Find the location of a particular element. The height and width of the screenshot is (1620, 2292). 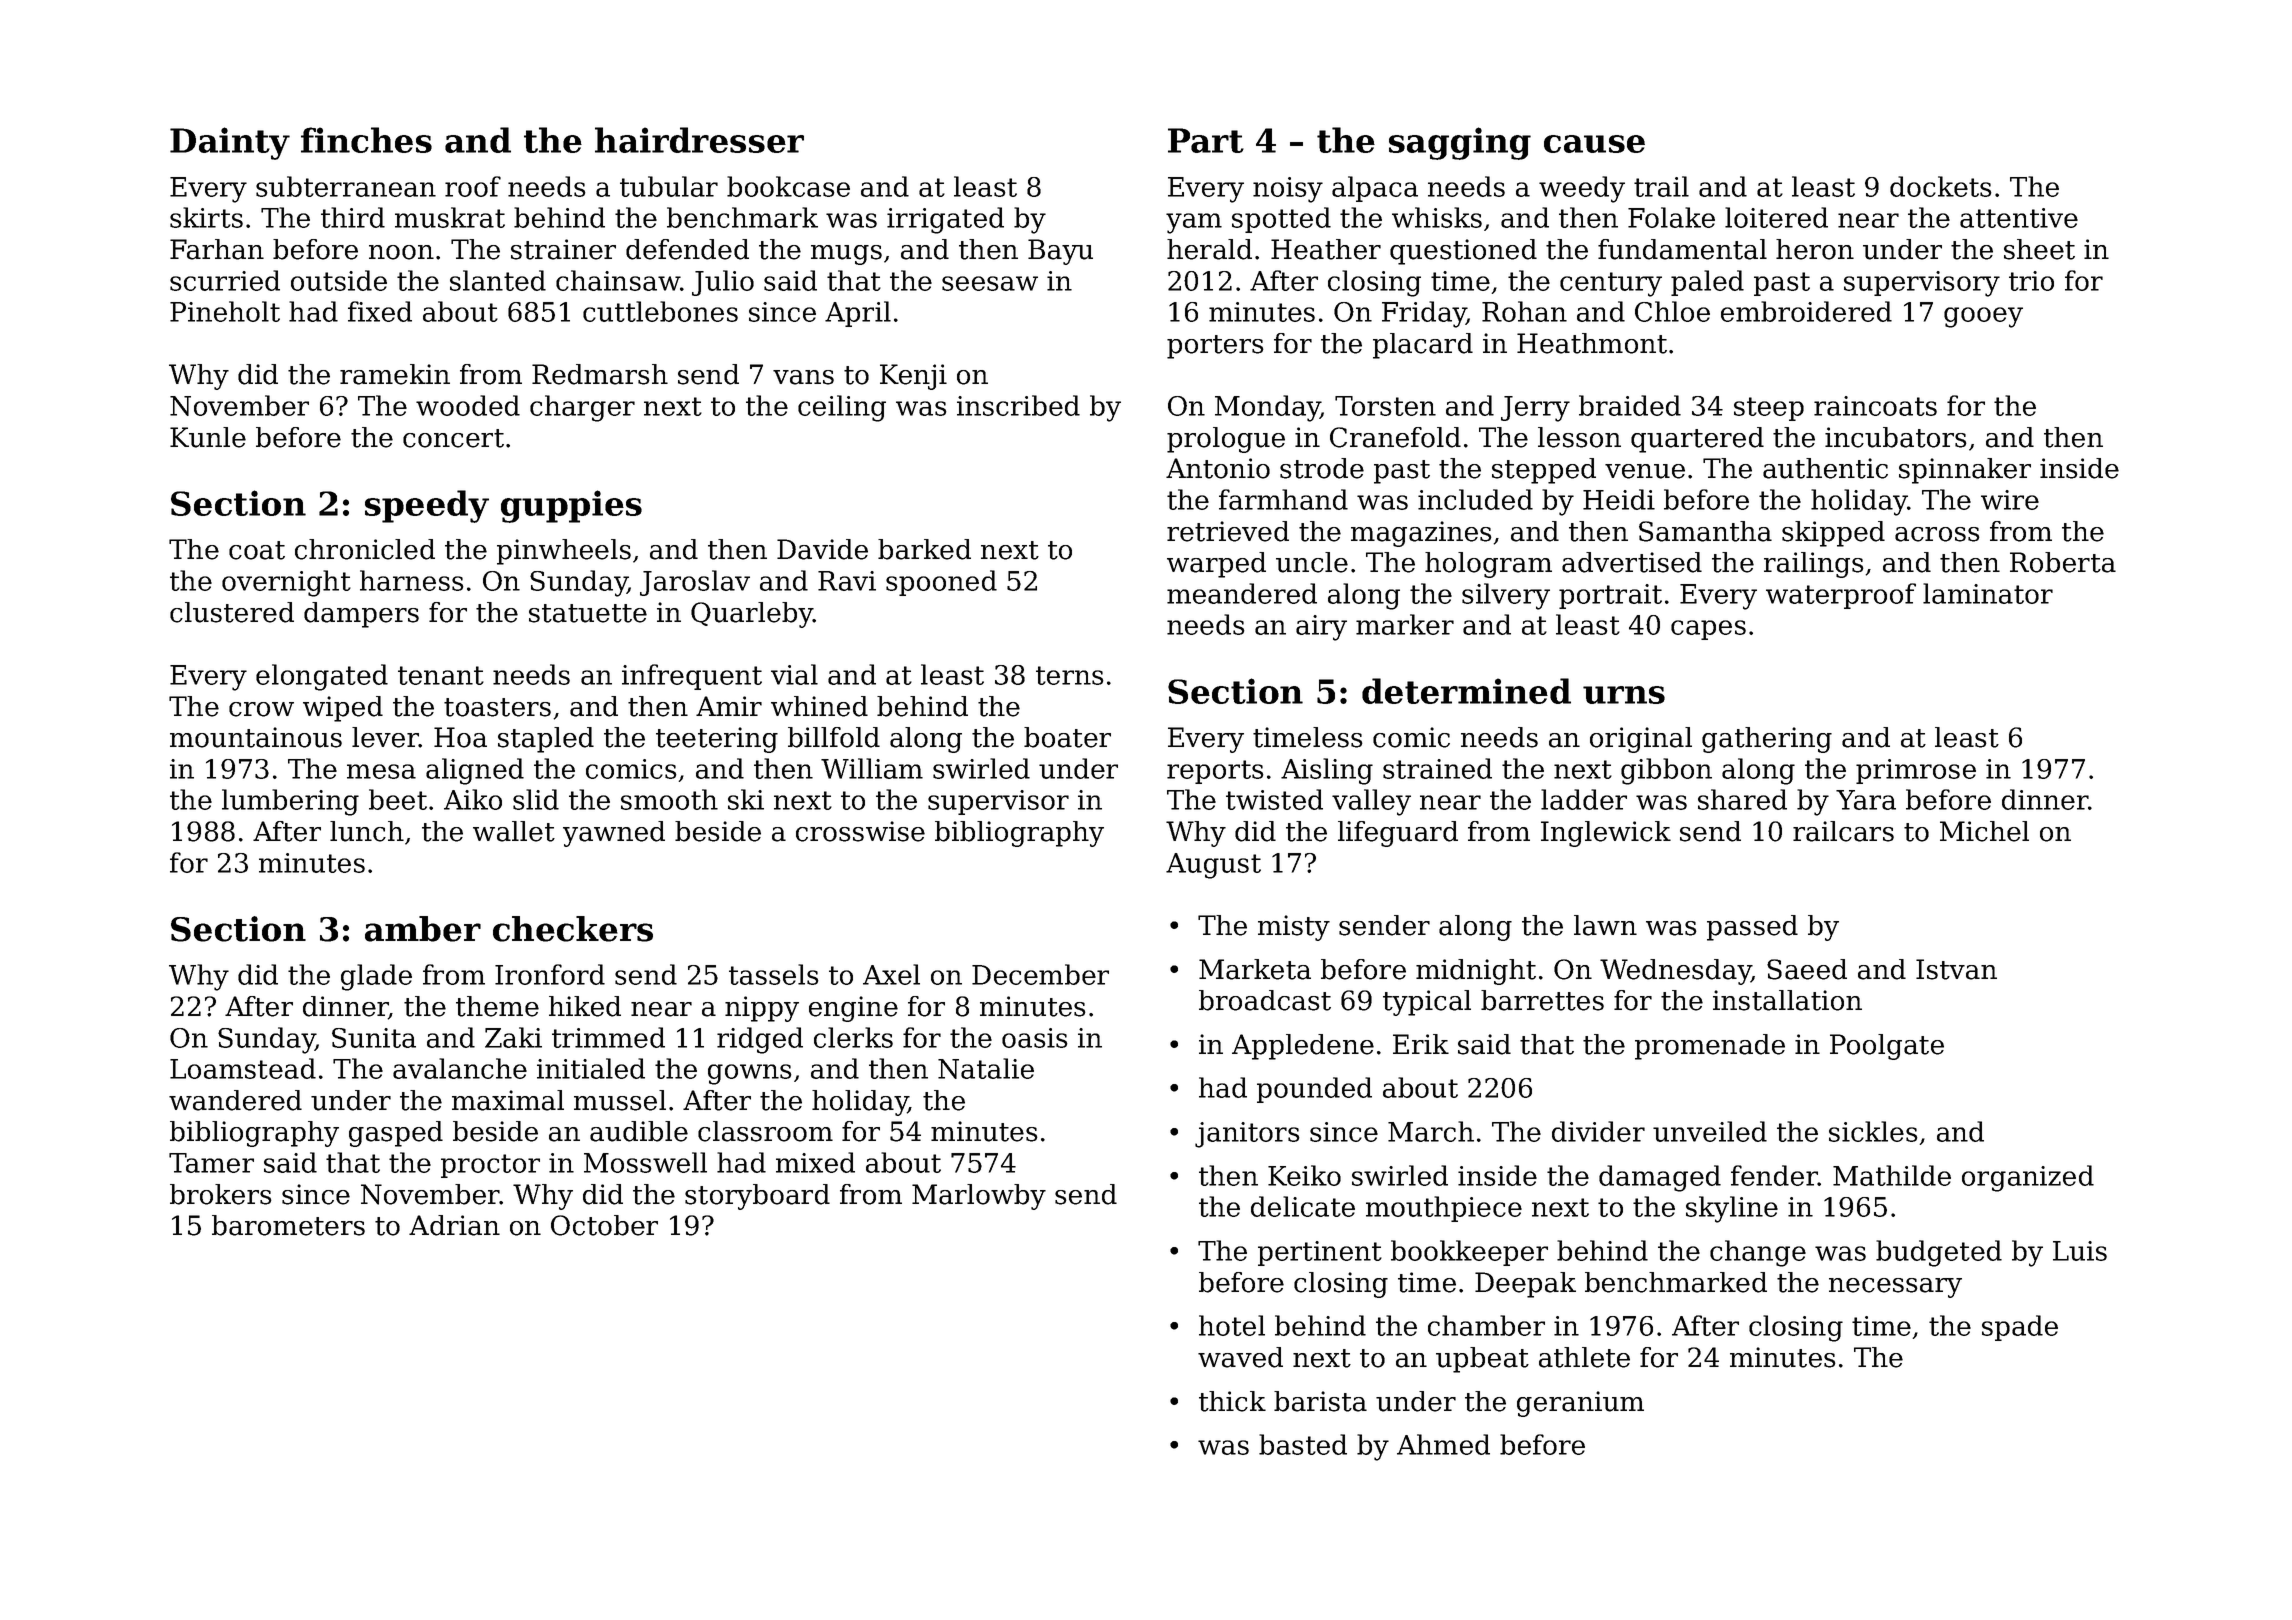

determined is located at coordinates (1466, 691).
